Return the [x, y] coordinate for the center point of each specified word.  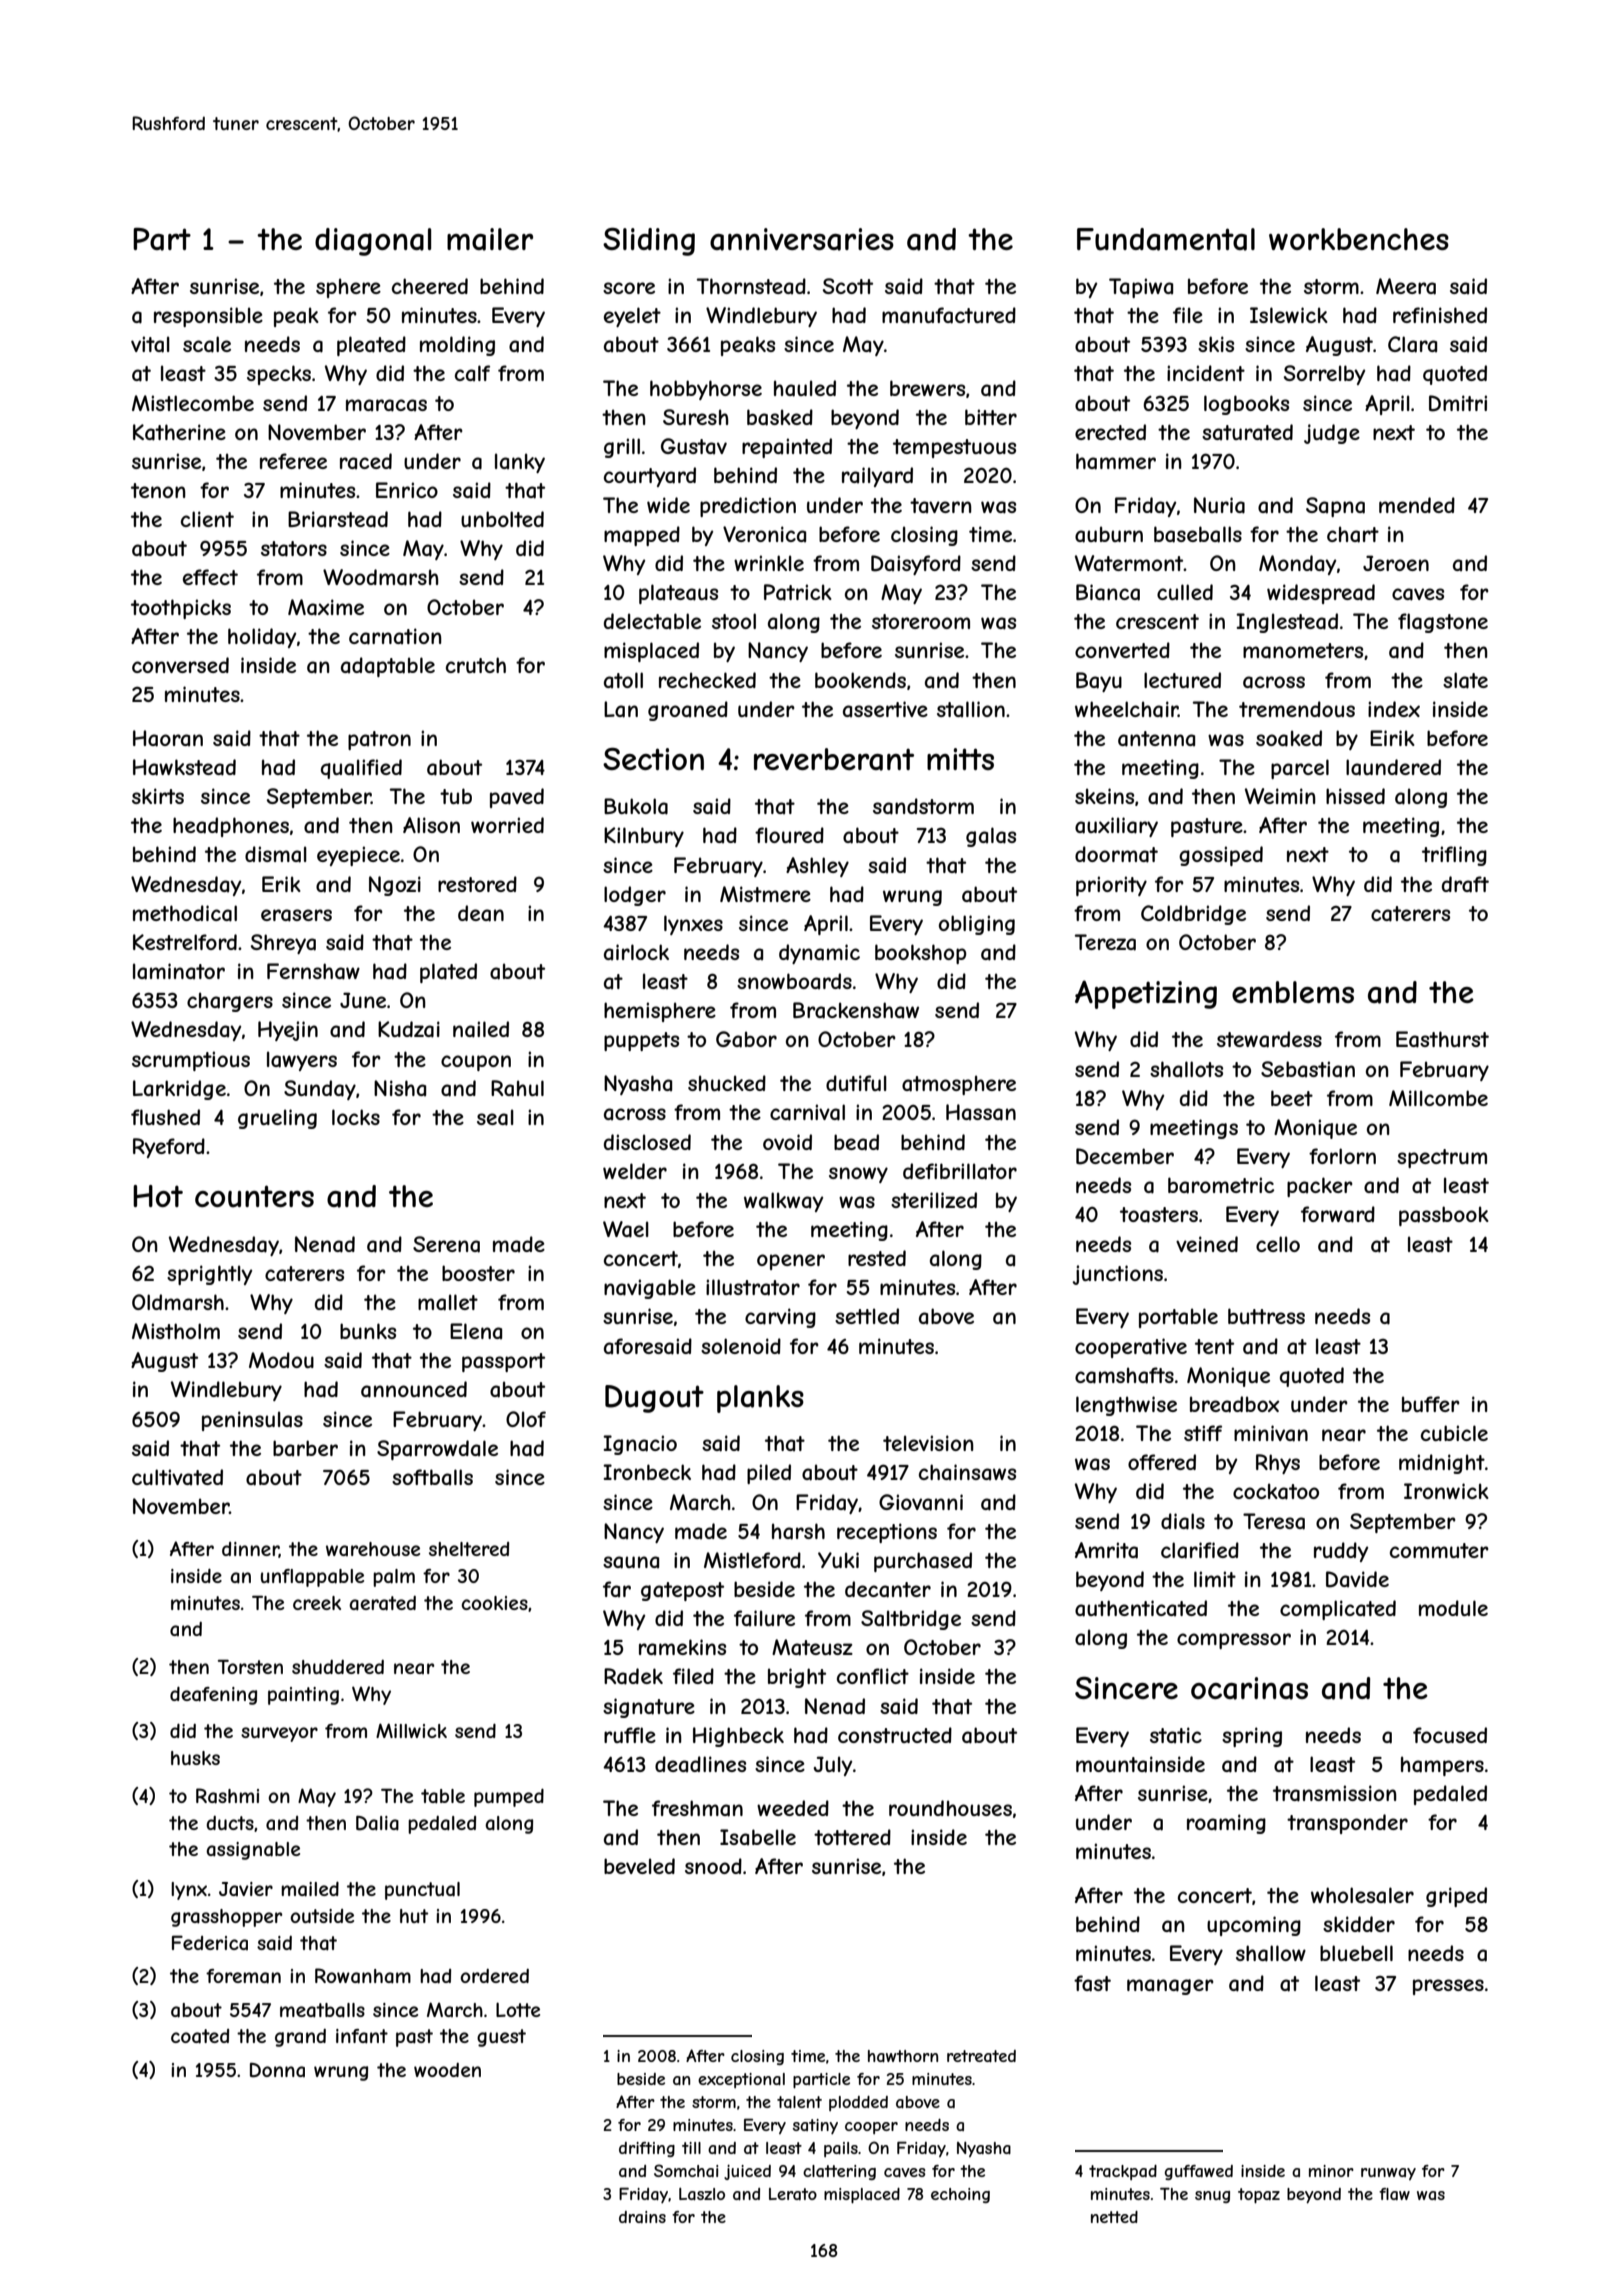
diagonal [373, 242]
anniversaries [802, 239]
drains [642, 2217]
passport [503, 1362]
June [363, 1000]
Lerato [793, 2194]
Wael [626, 1229]
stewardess [1269, 1039]
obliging [977, 925]
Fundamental [1166, 239]
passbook [1444, 1216]
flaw [1394, 2194]
